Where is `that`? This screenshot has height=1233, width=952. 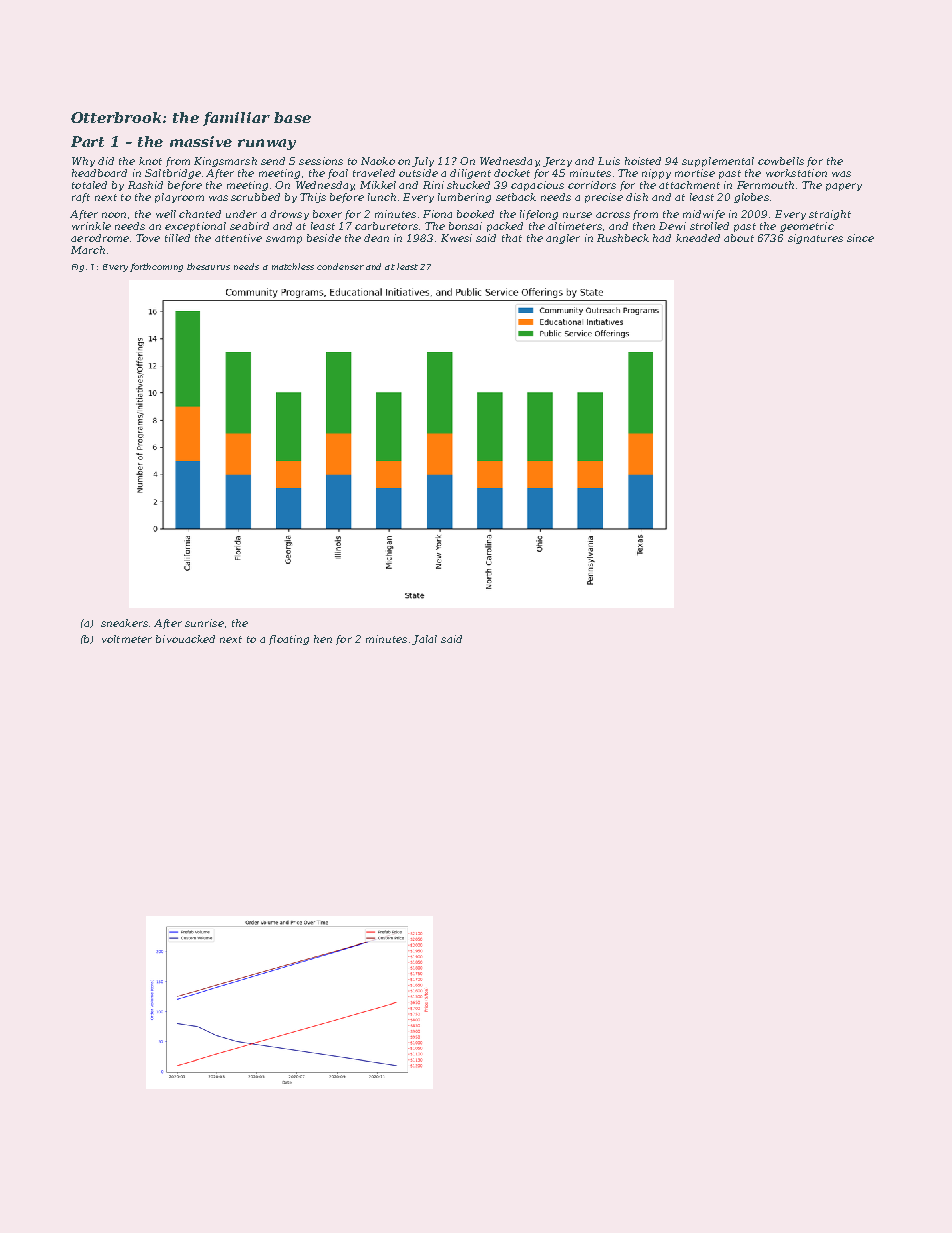
that is located at coordinates (512, 238).
